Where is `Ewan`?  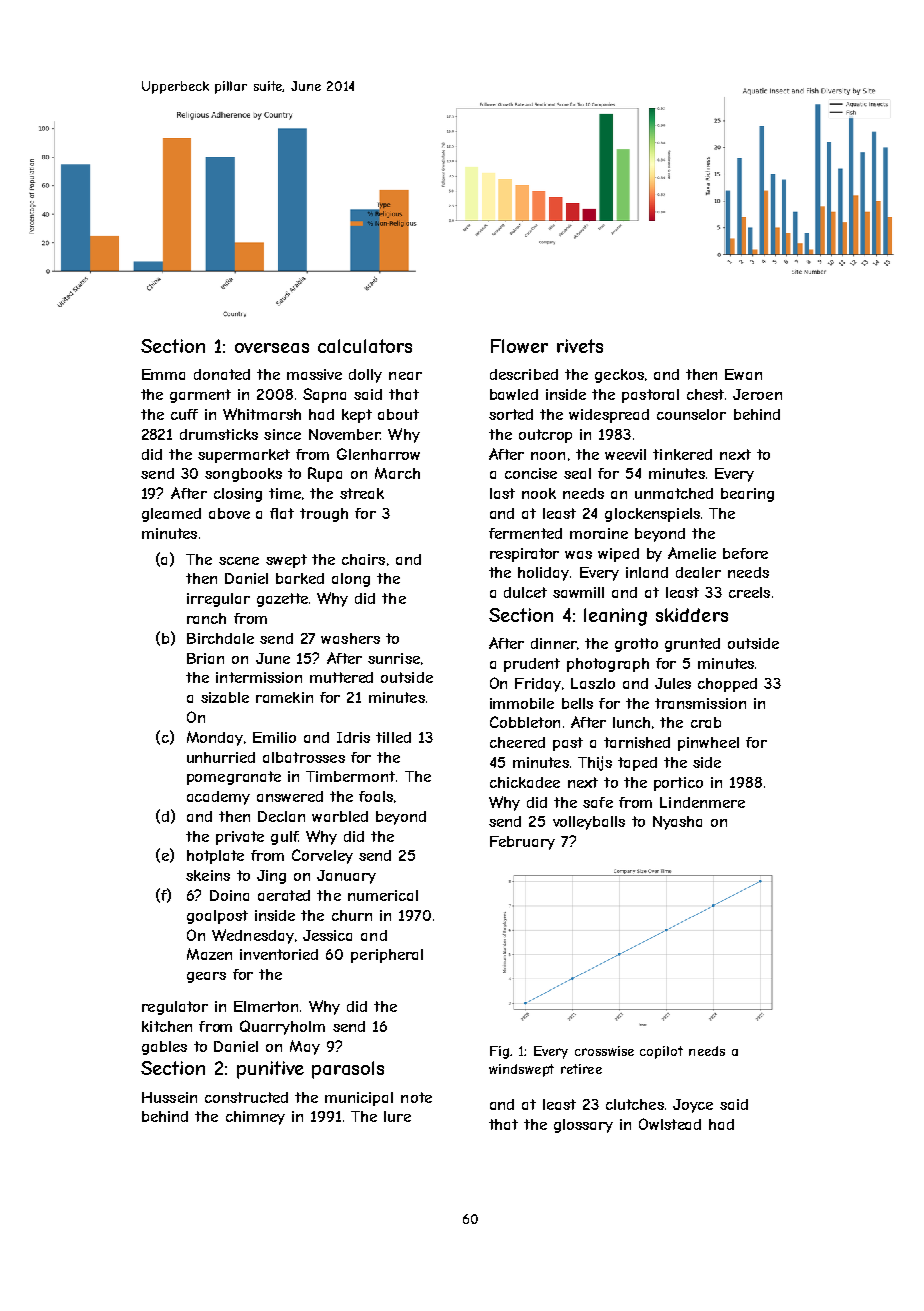
Ewan is located at coordinates (743, 374).
